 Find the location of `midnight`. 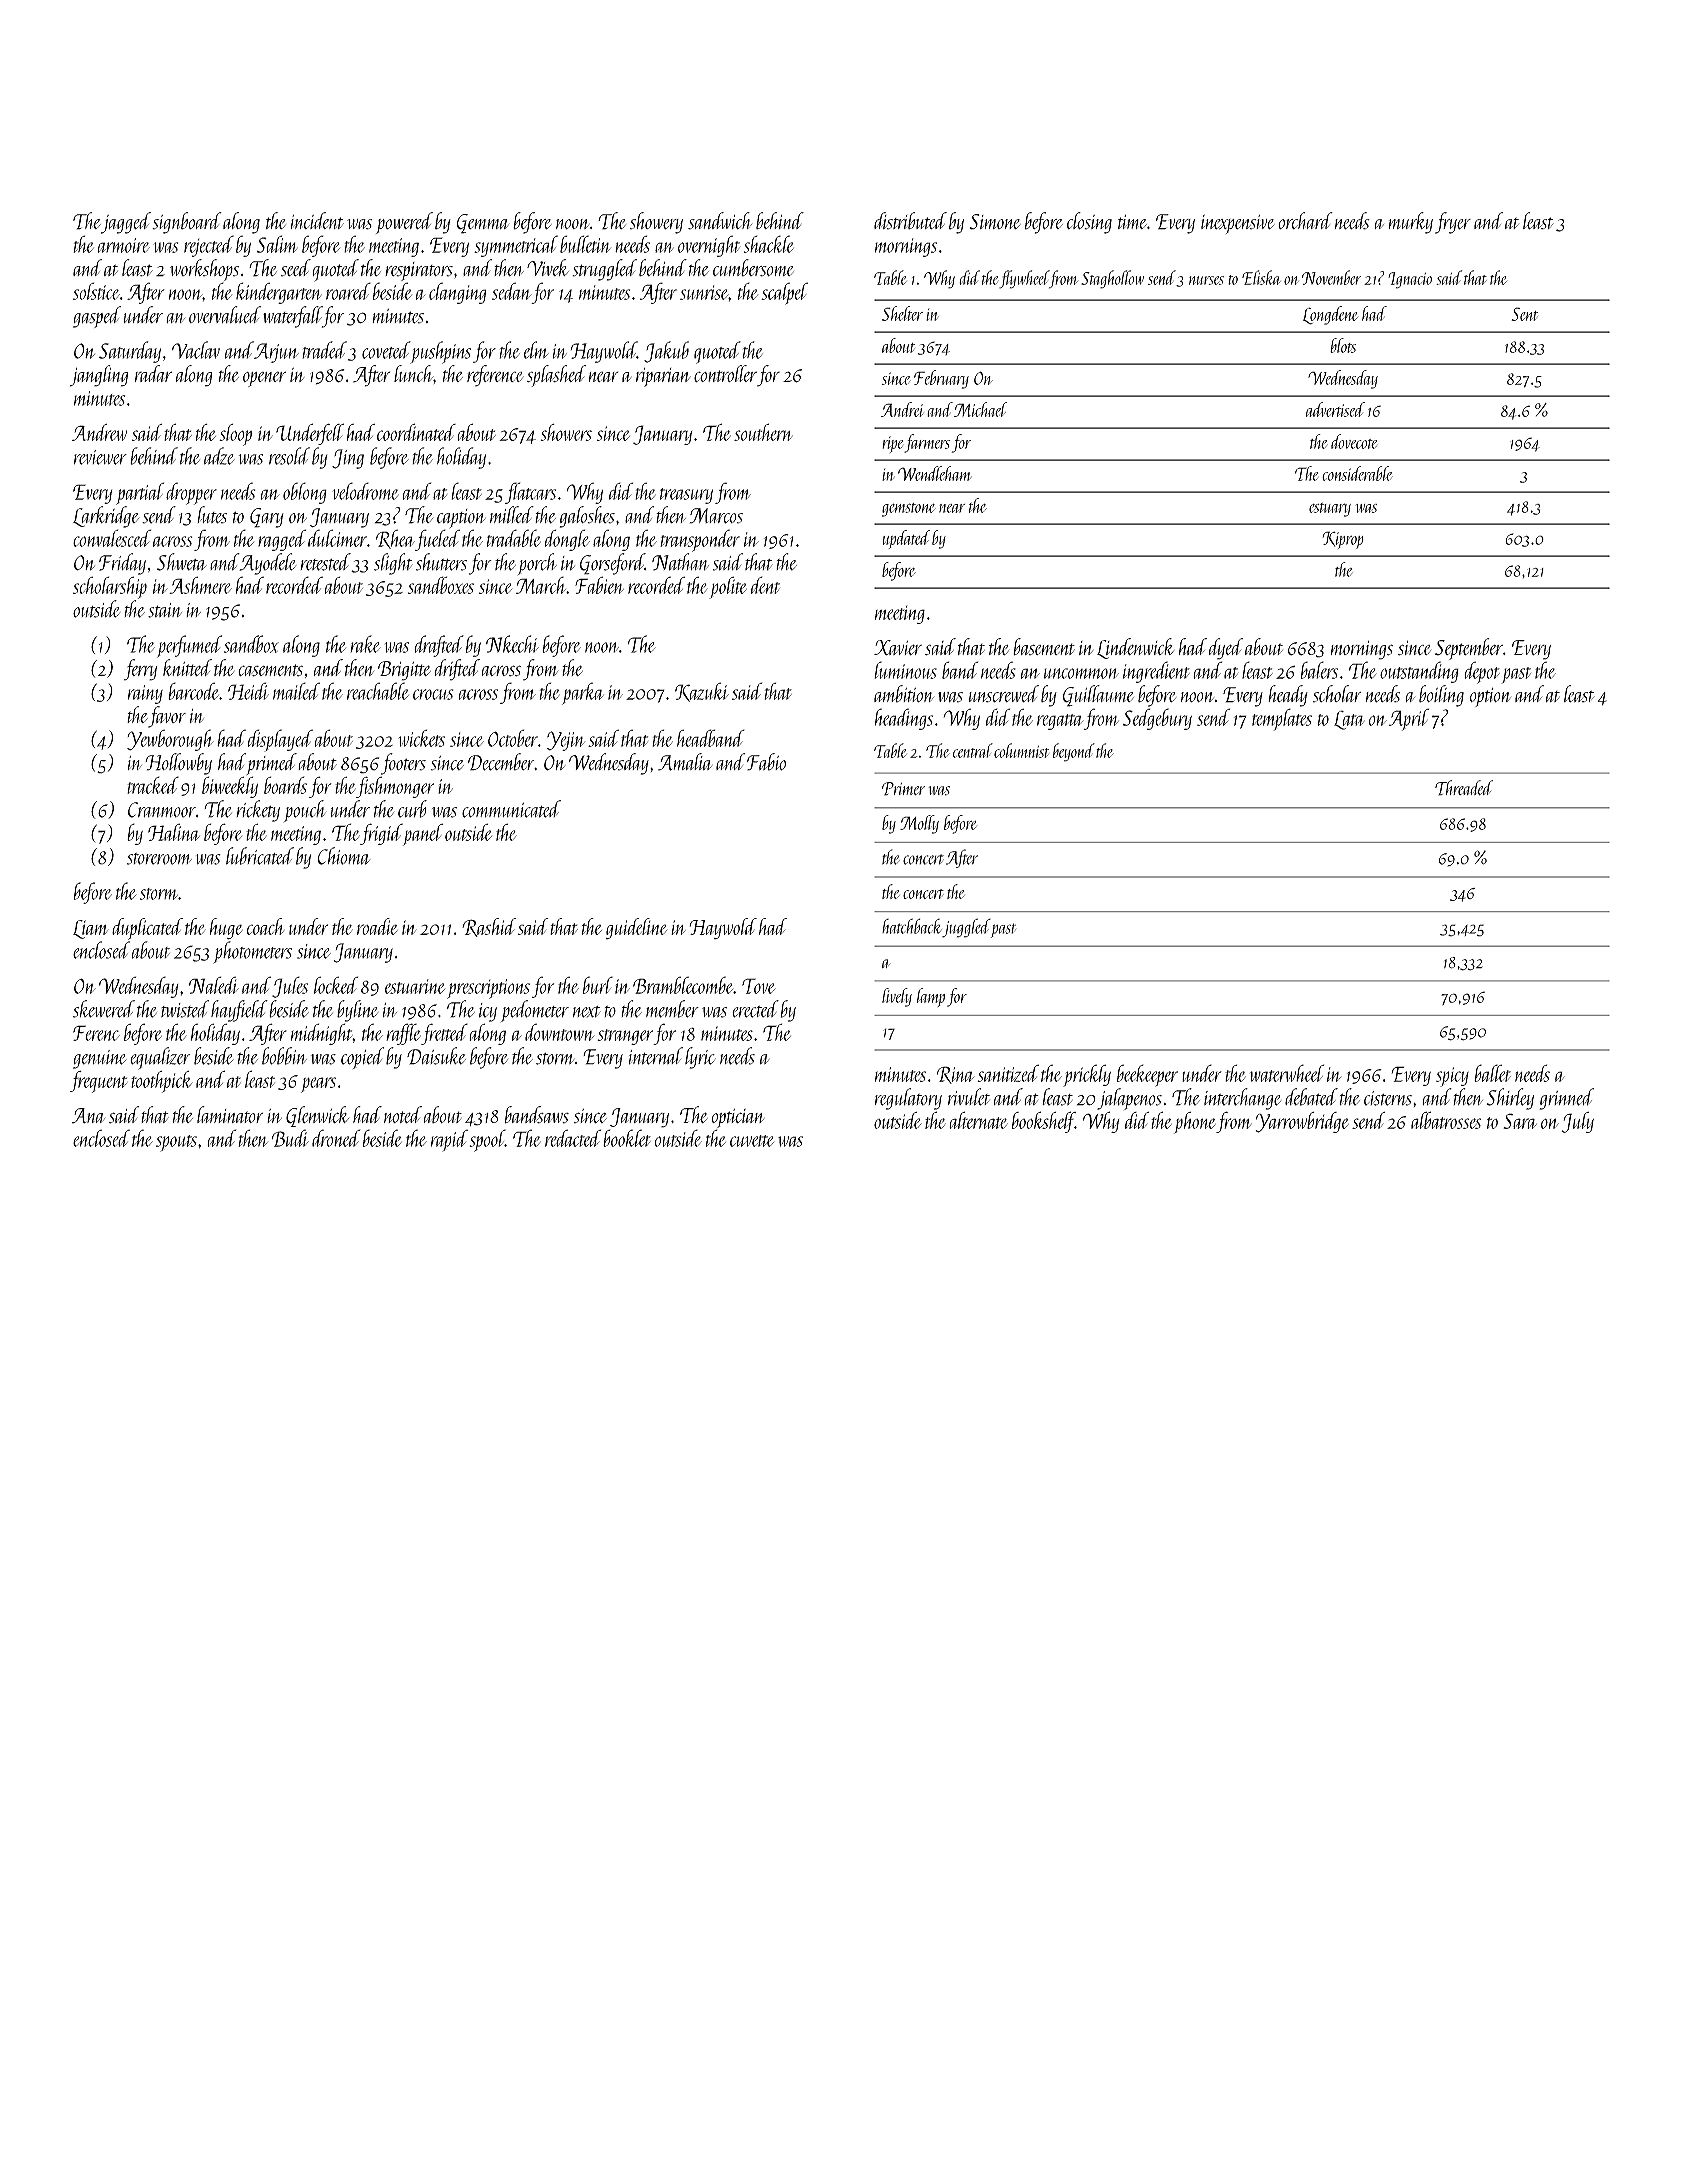

midnight is located at coordinates (322, 1034).
